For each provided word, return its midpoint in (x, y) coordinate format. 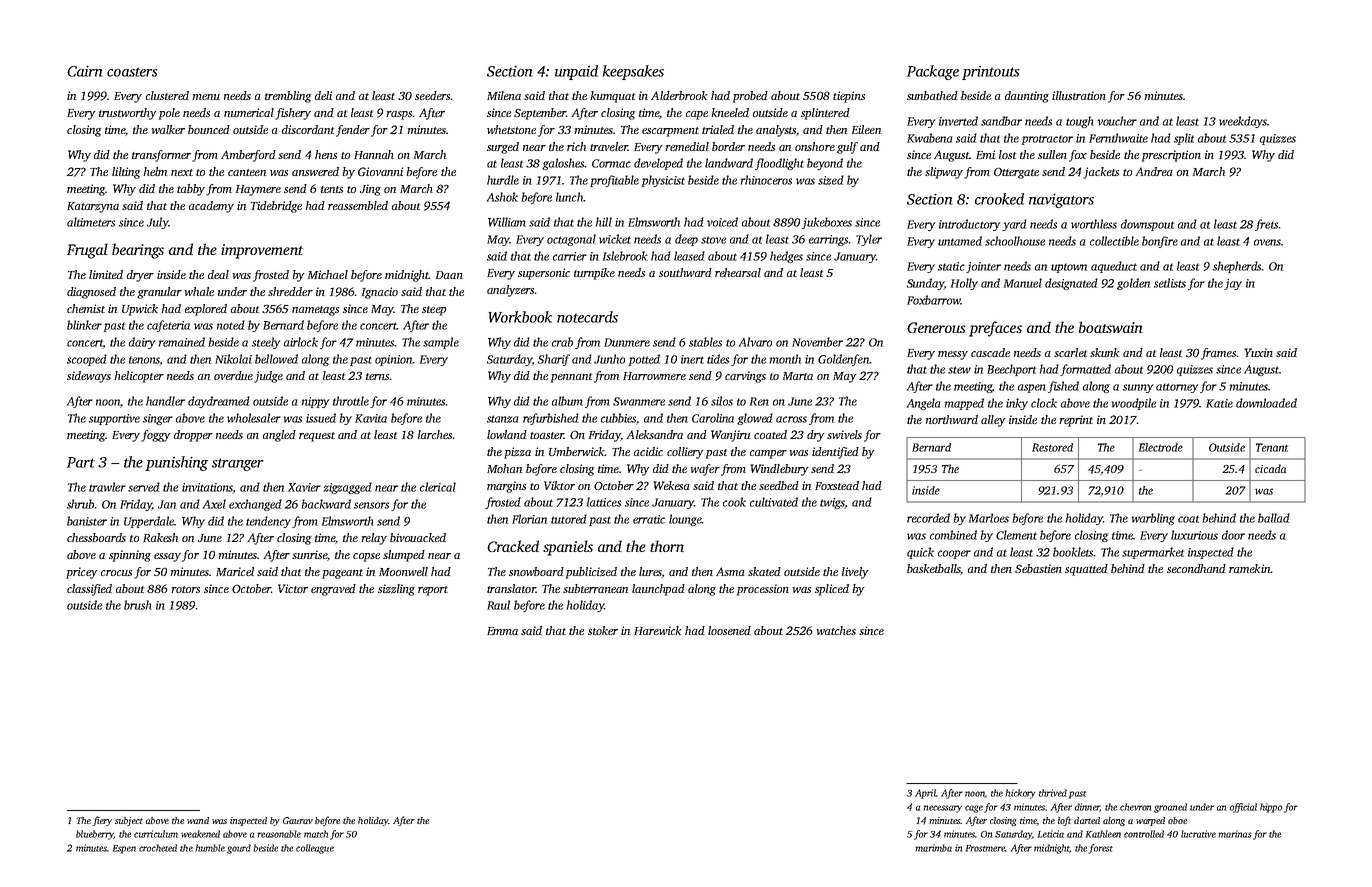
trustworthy (127, 114)
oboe (1177, 820)
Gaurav (298, 820)
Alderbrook (679, 95)
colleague (315, 849)
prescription (1171, 156)
